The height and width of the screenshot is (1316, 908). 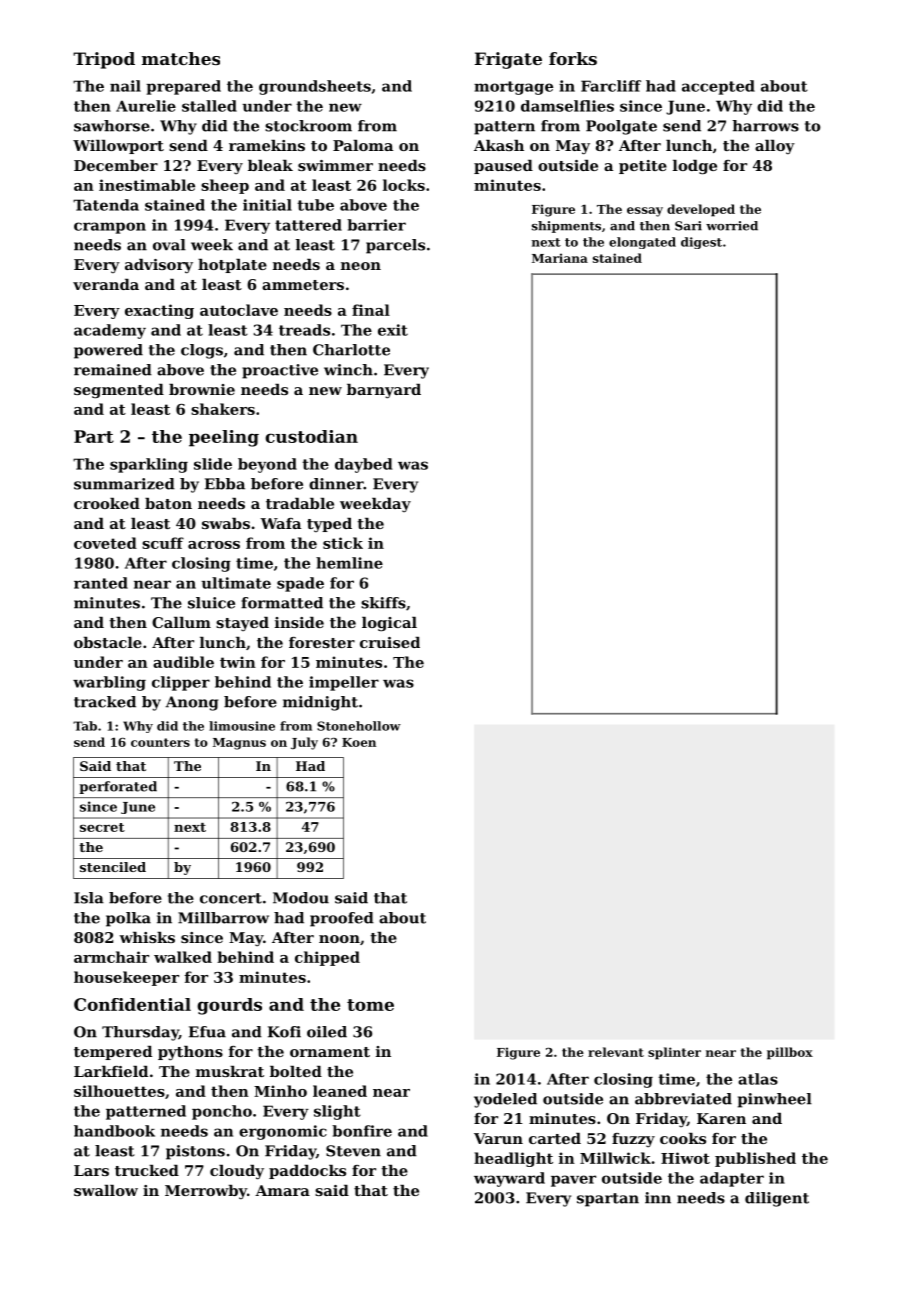 I want to click on shipments, so click(x=566, y=227).
